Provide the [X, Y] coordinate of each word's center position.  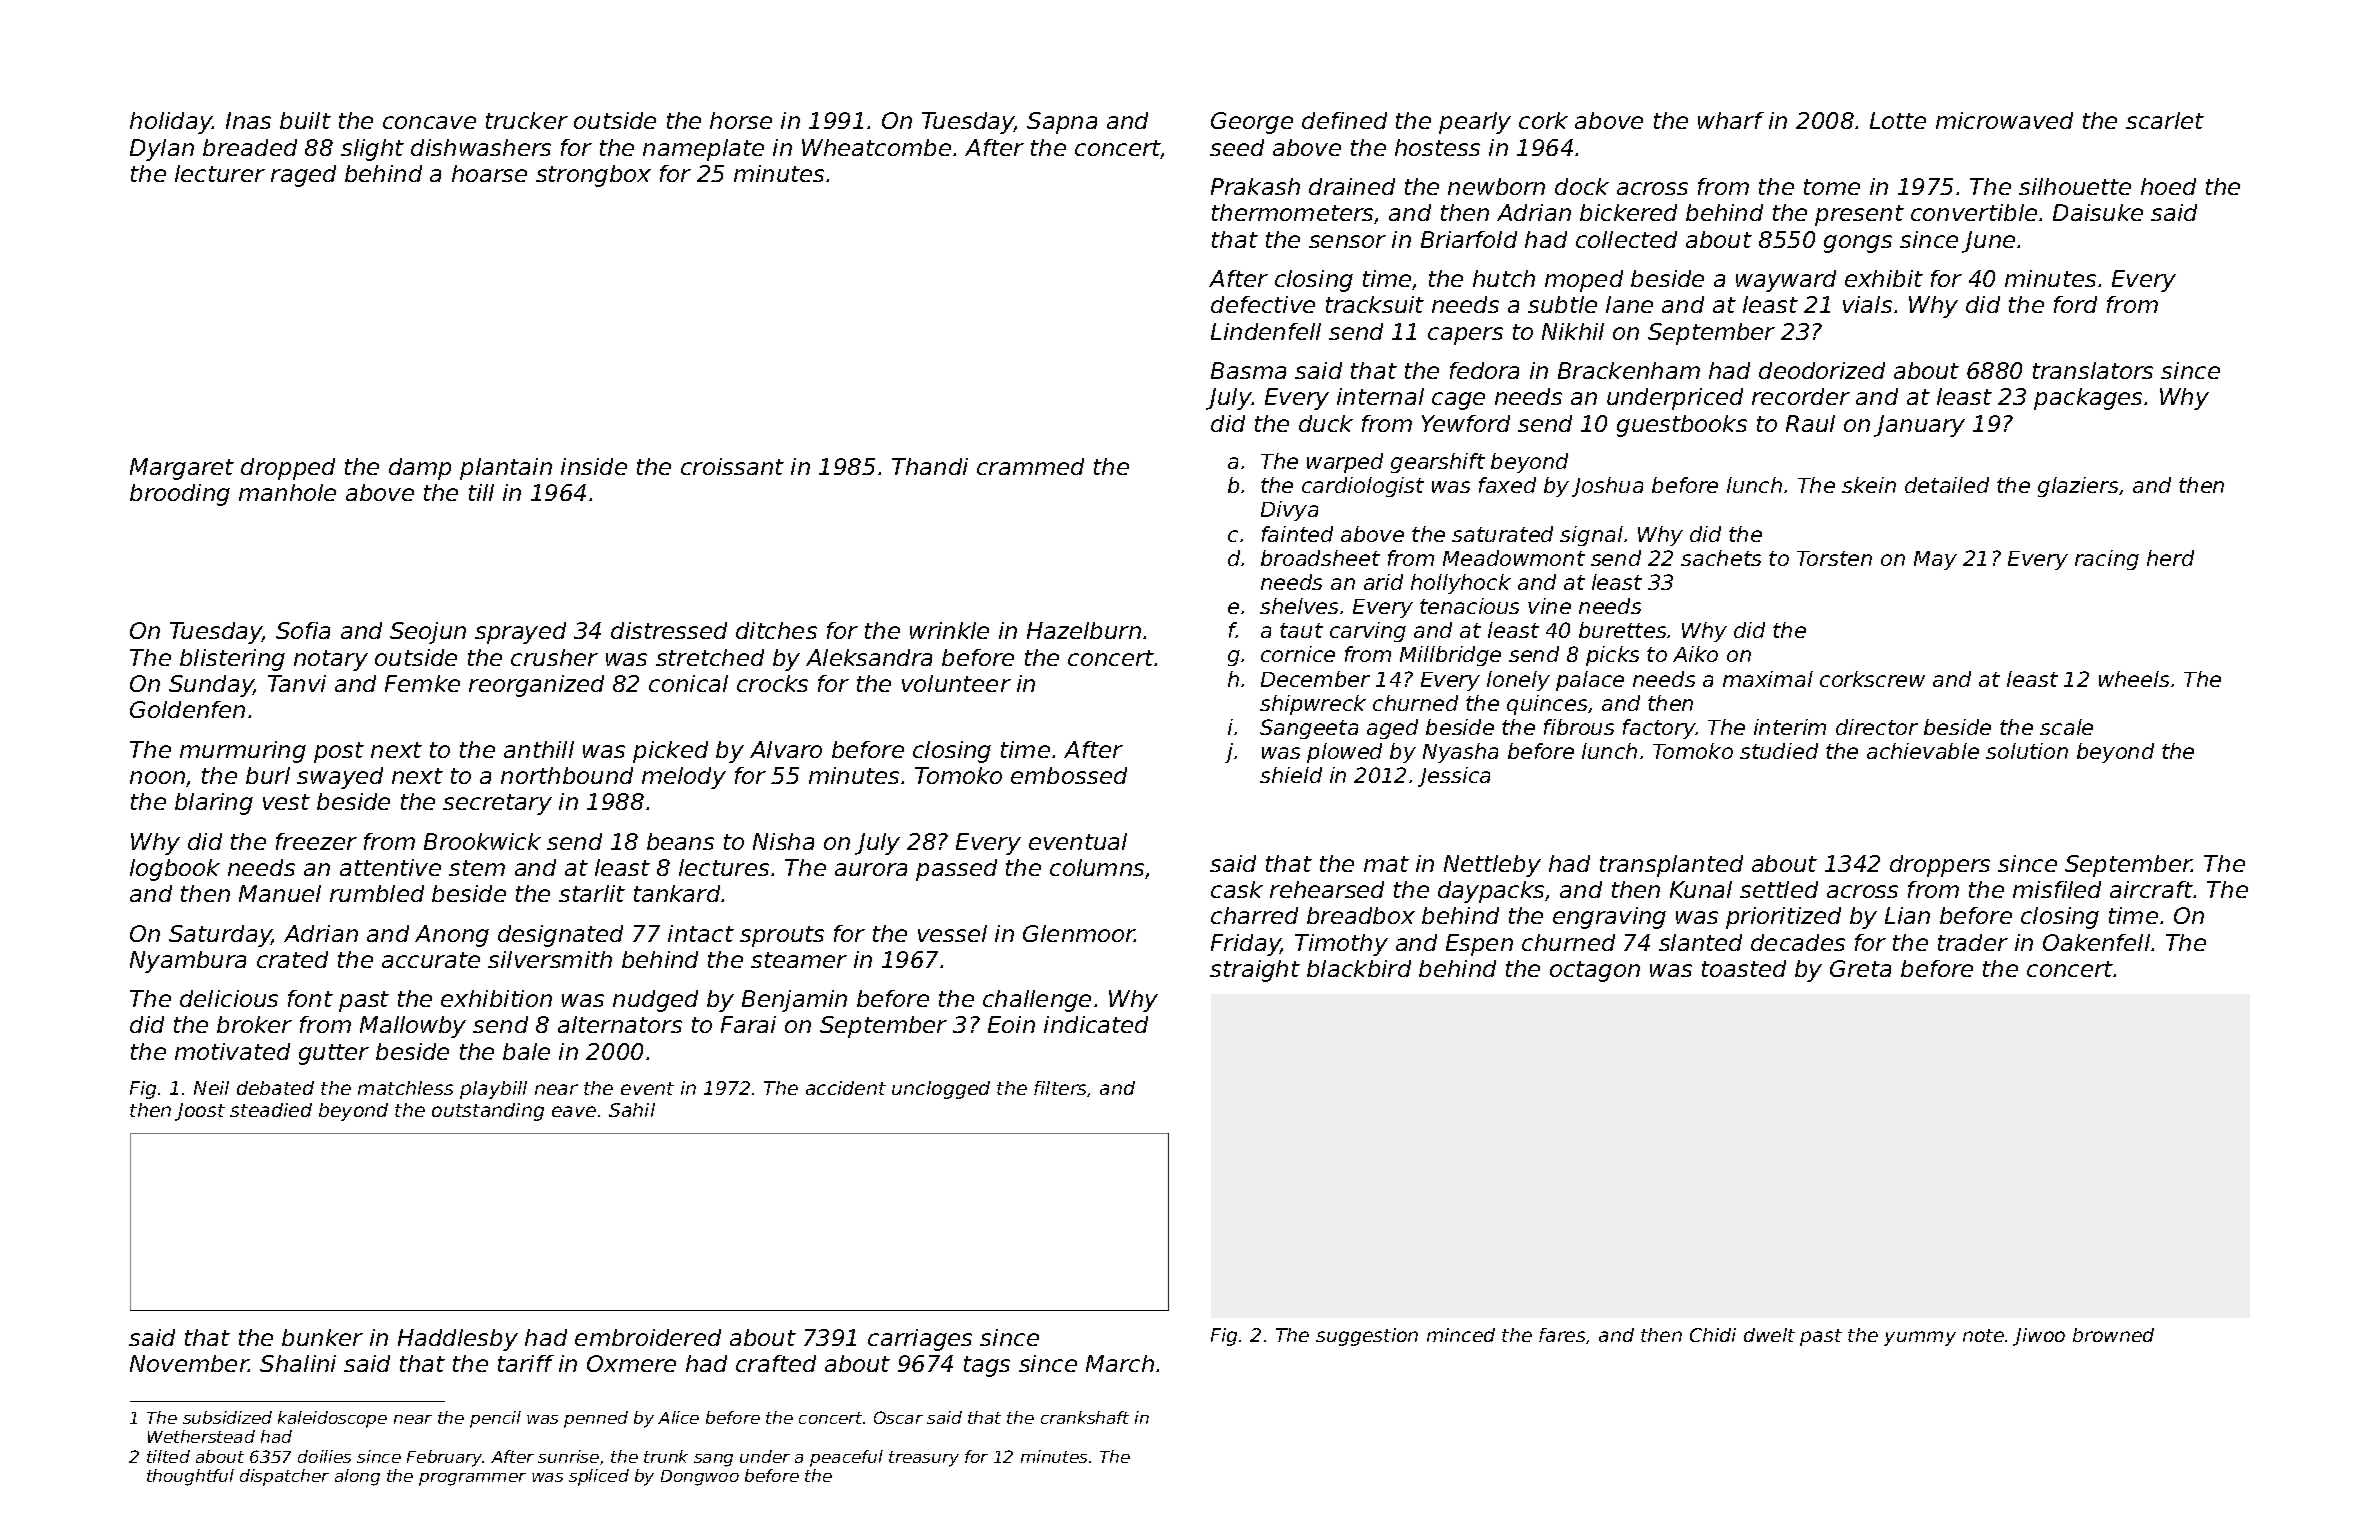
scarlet [2165, 120]
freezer [316, 841]
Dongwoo [700, 1478]
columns [1097, 867]
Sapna [1062, 123]
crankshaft [1085, 1417]
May [1935, 560]
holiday [171, 123]
